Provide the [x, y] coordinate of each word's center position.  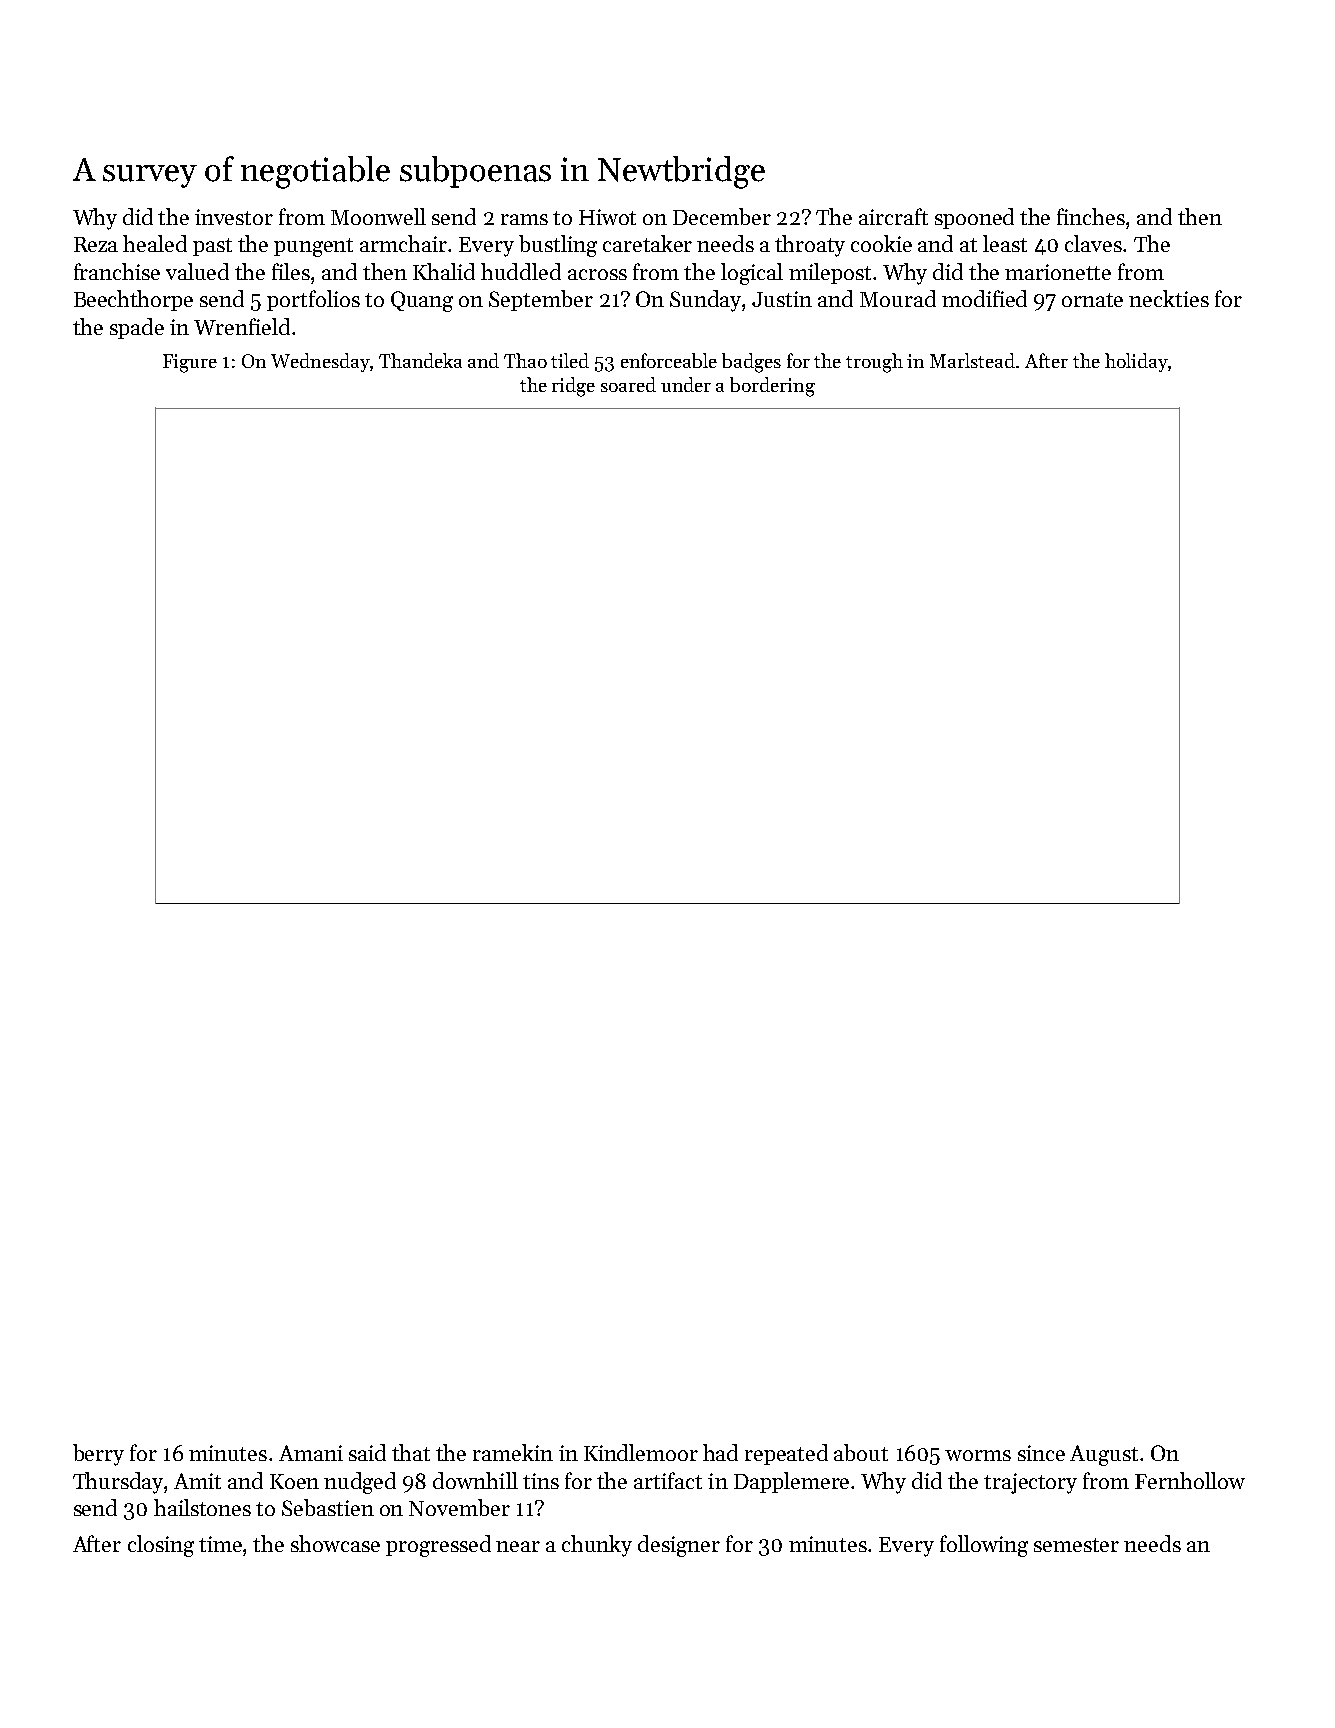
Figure [190, 363]
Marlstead [972, 360]
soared [628, 384]
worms [978, 1455]
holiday [1136, 362]
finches [1091, 216]
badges [751, 363]
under [686, 384]
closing [161, 1546]
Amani [311, 1453]
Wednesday [320, 362]
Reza [96, 244]
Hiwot [607, 217]
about [861, 1452]
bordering [772, 387]
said [367, 1452]
